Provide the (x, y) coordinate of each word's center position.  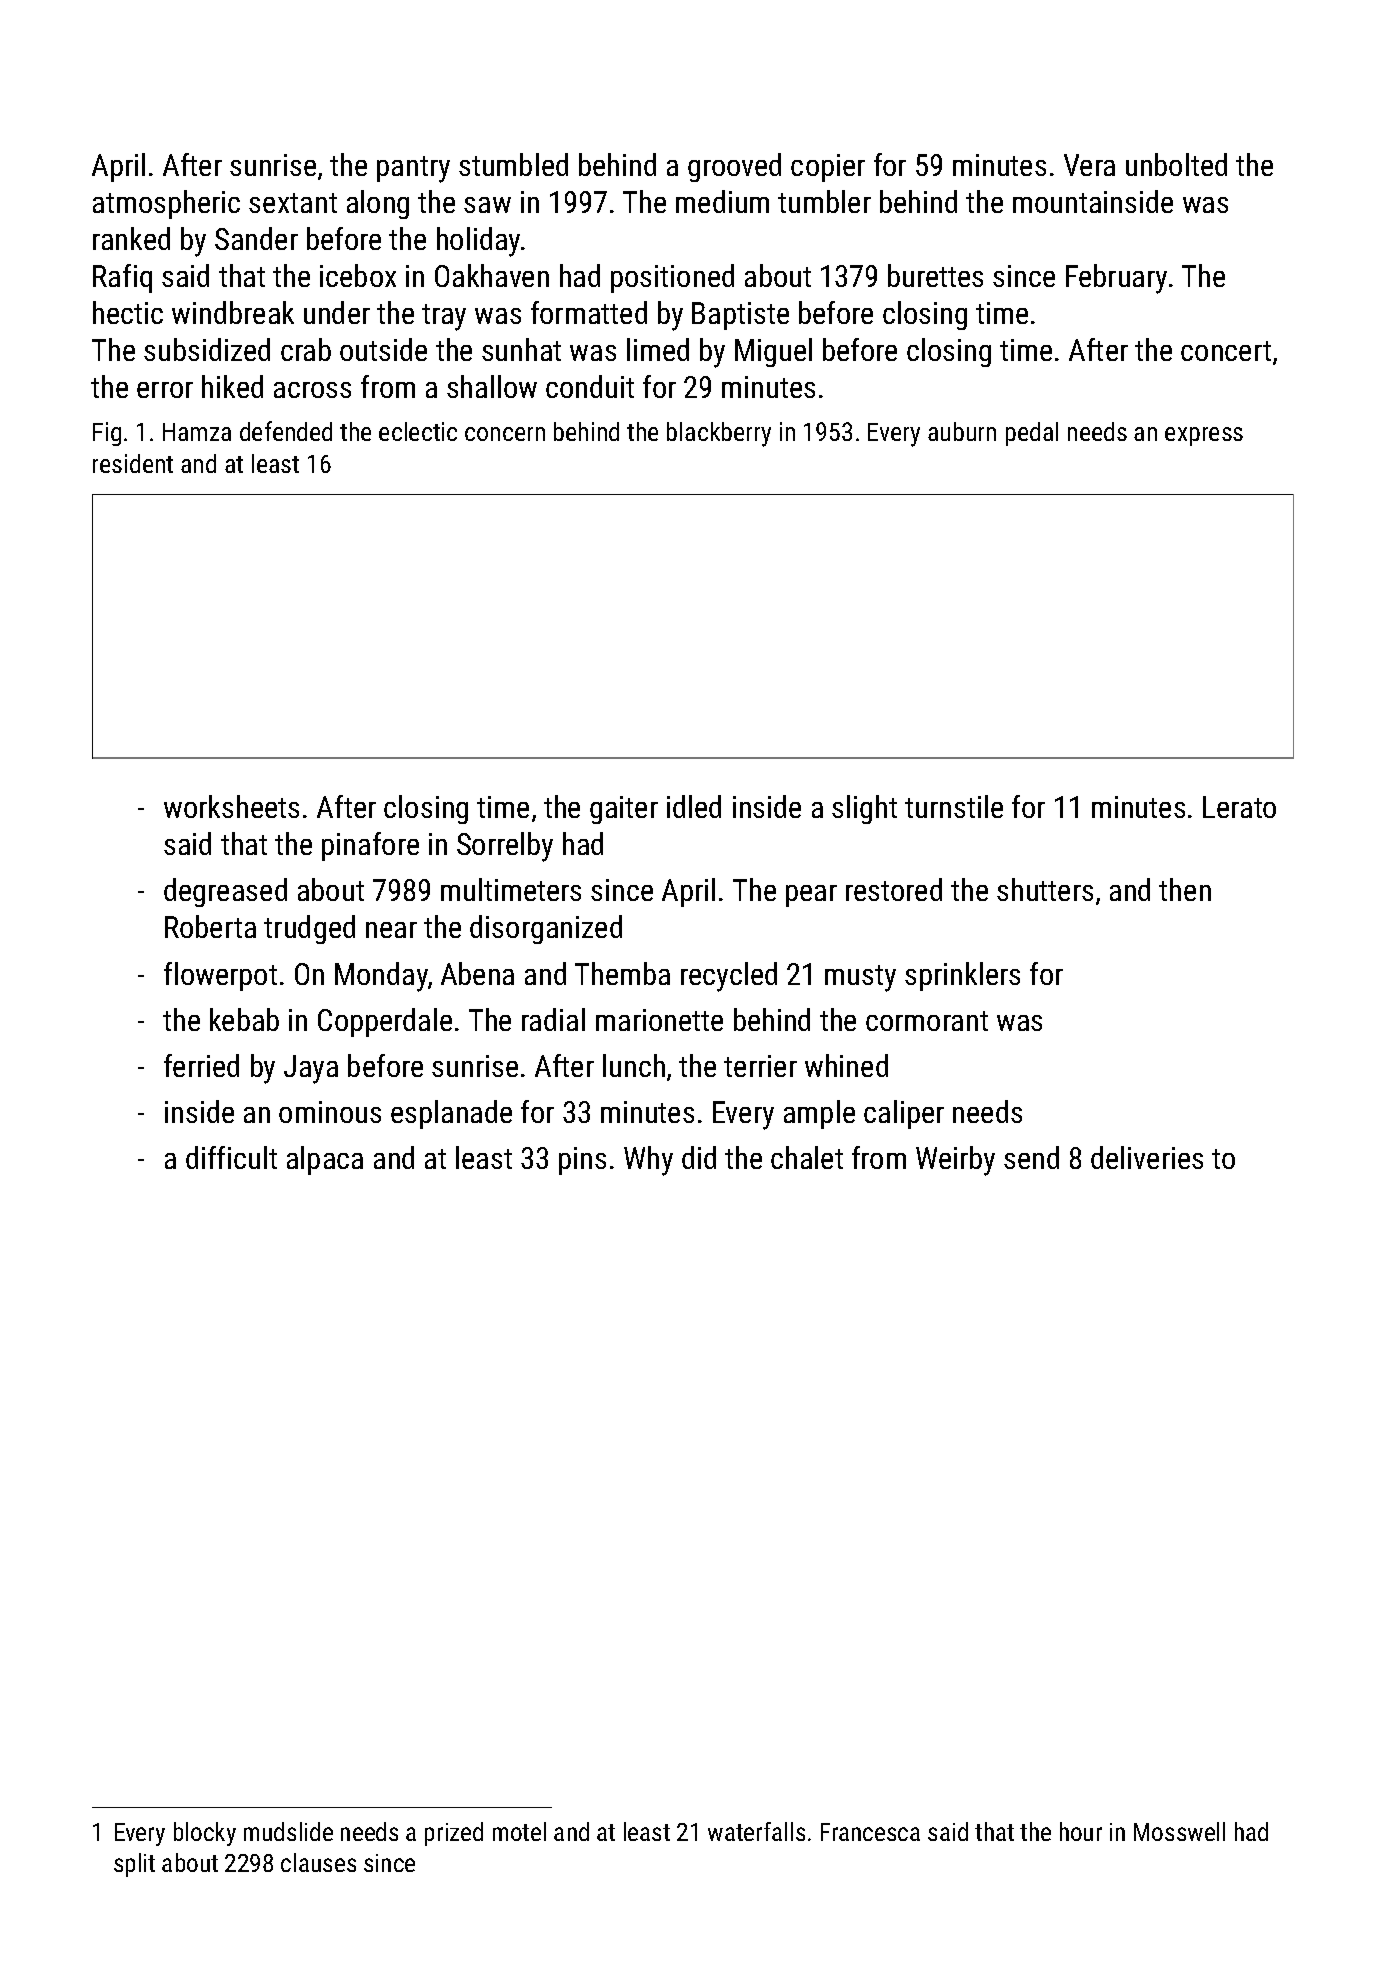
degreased (225, 892)
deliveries (1147, 1157)
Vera (1089, 165)
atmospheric (166, 204)
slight (864, 809)
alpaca (325, 1160)
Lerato (1239, 807)
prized (454, 1834)
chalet (807, 1157)
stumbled (513, 164)
